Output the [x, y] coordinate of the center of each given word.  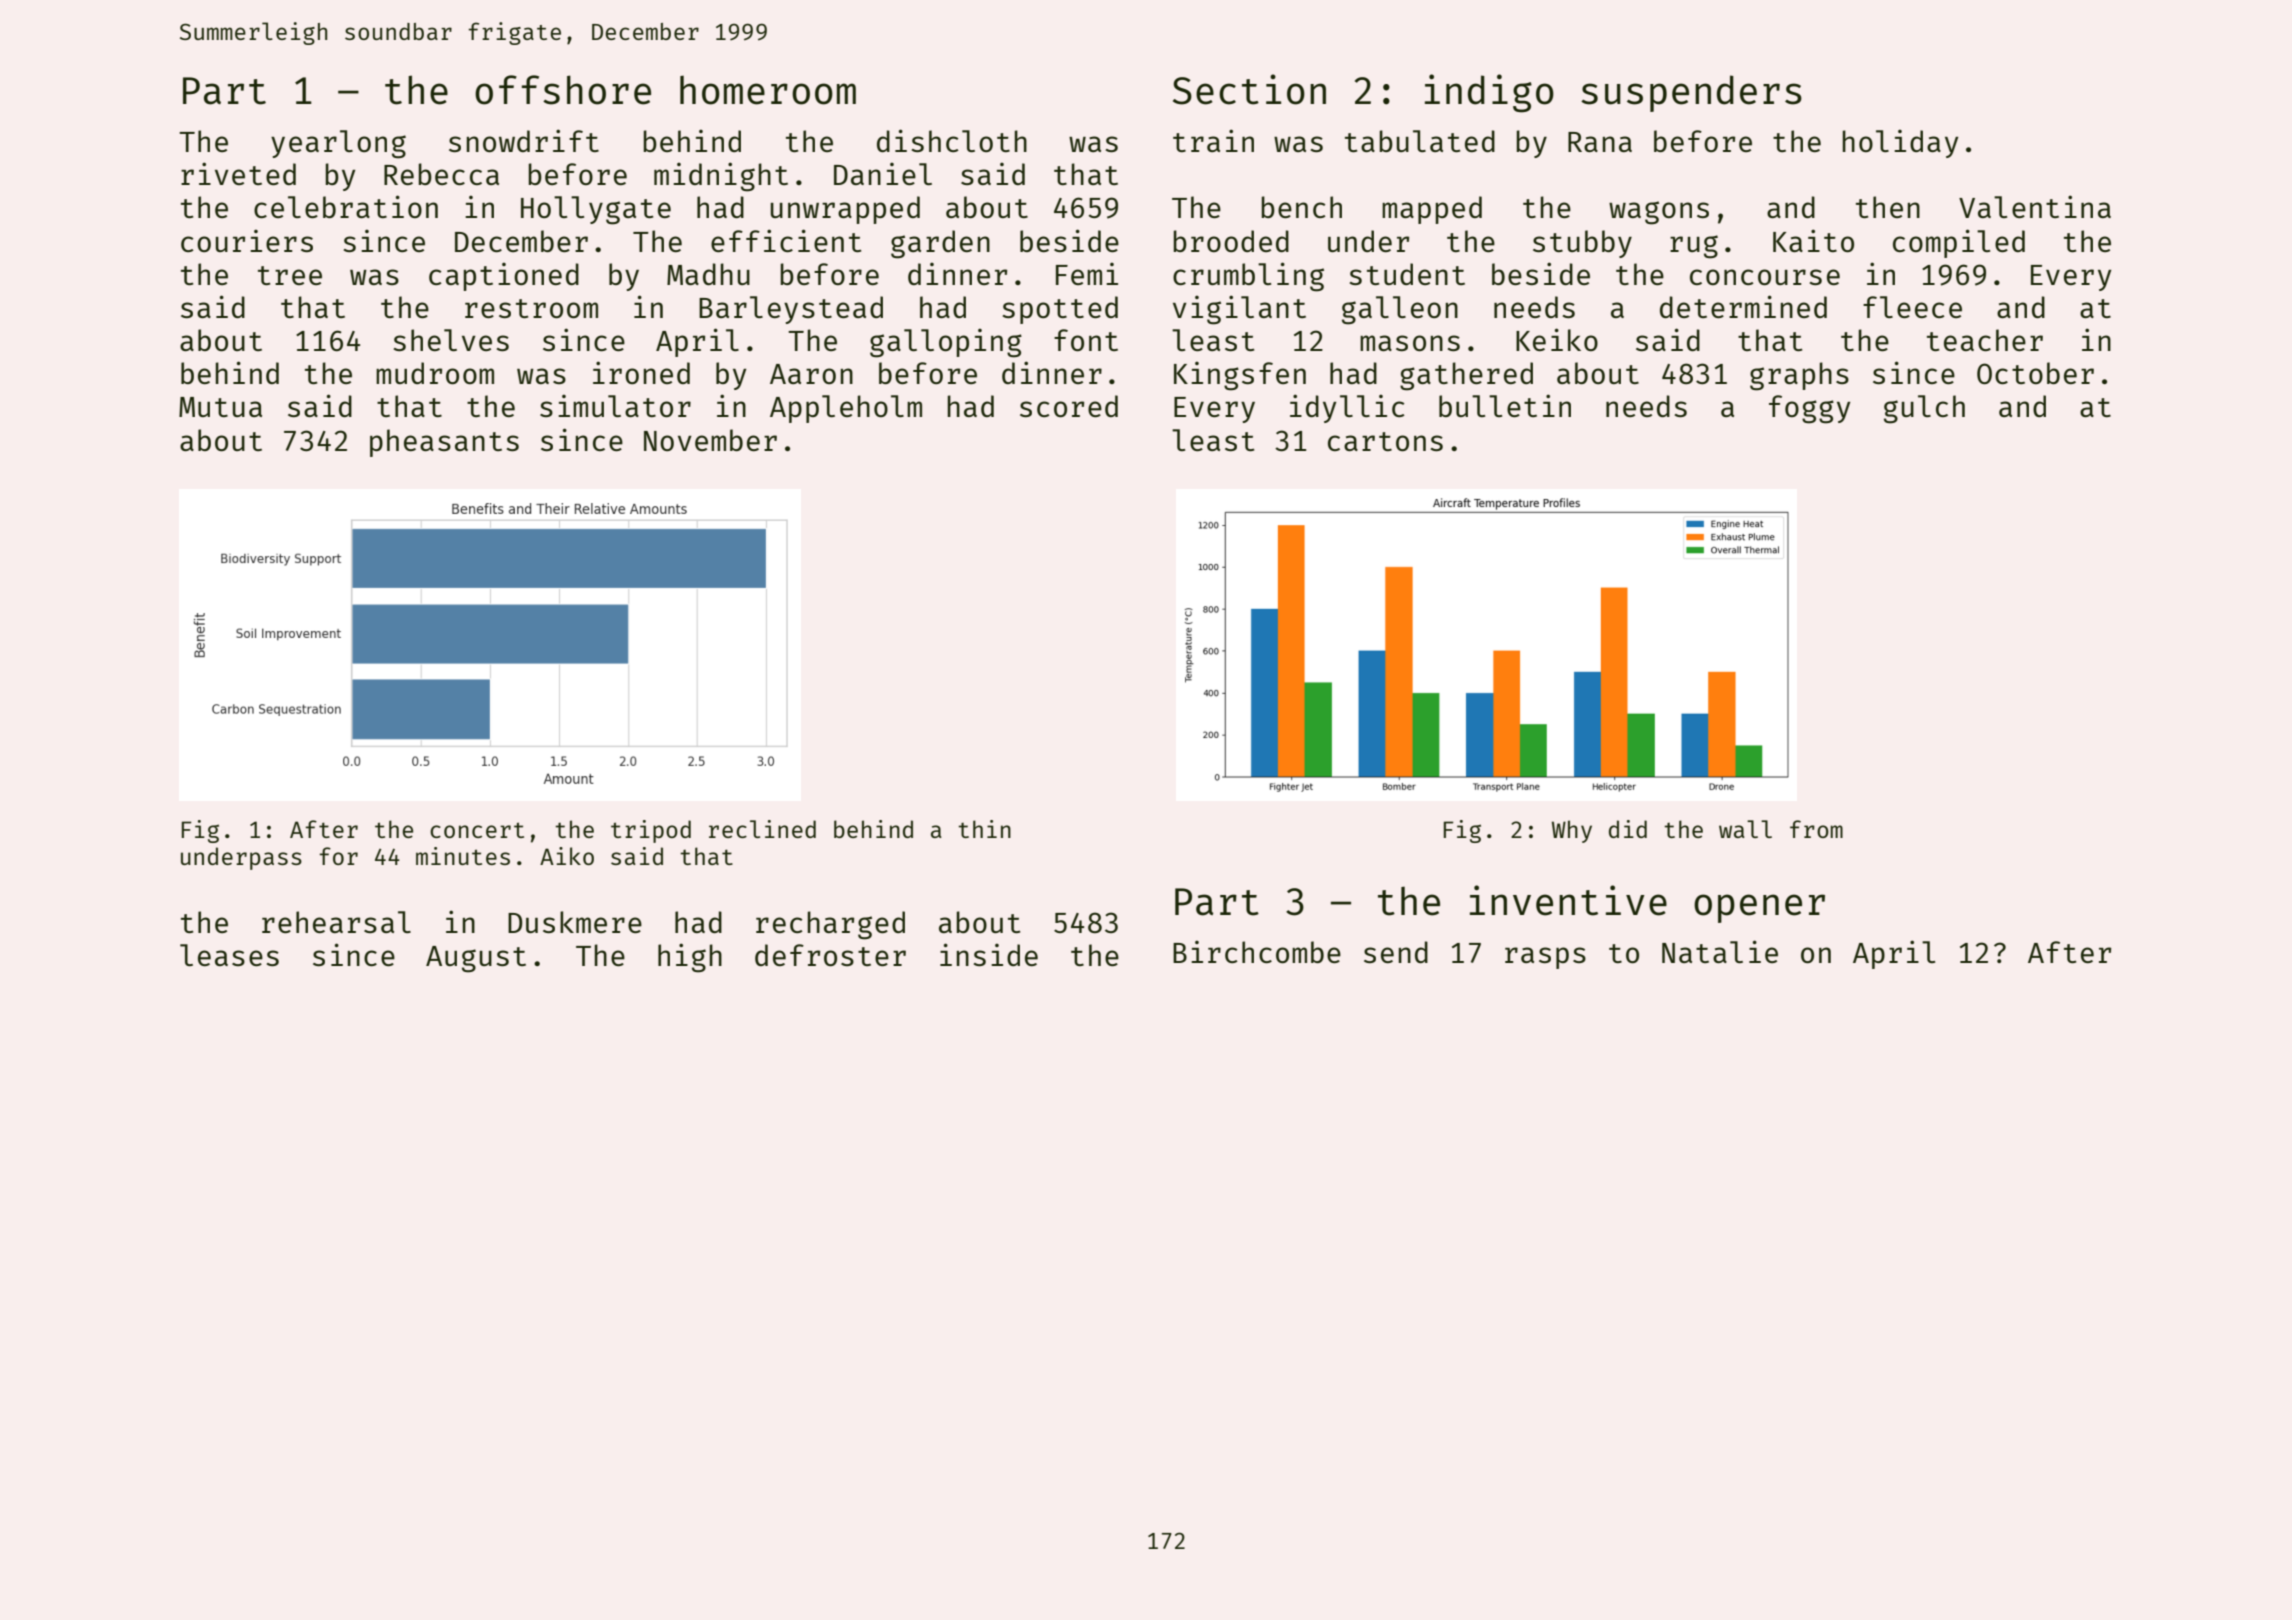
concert [477, 830]
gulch [1924, 409]
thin [984, 829]
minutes [463, 856]
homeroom [768, 90]
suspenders [1691, 93]
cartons [1385, 441]
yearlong [338, 144]
